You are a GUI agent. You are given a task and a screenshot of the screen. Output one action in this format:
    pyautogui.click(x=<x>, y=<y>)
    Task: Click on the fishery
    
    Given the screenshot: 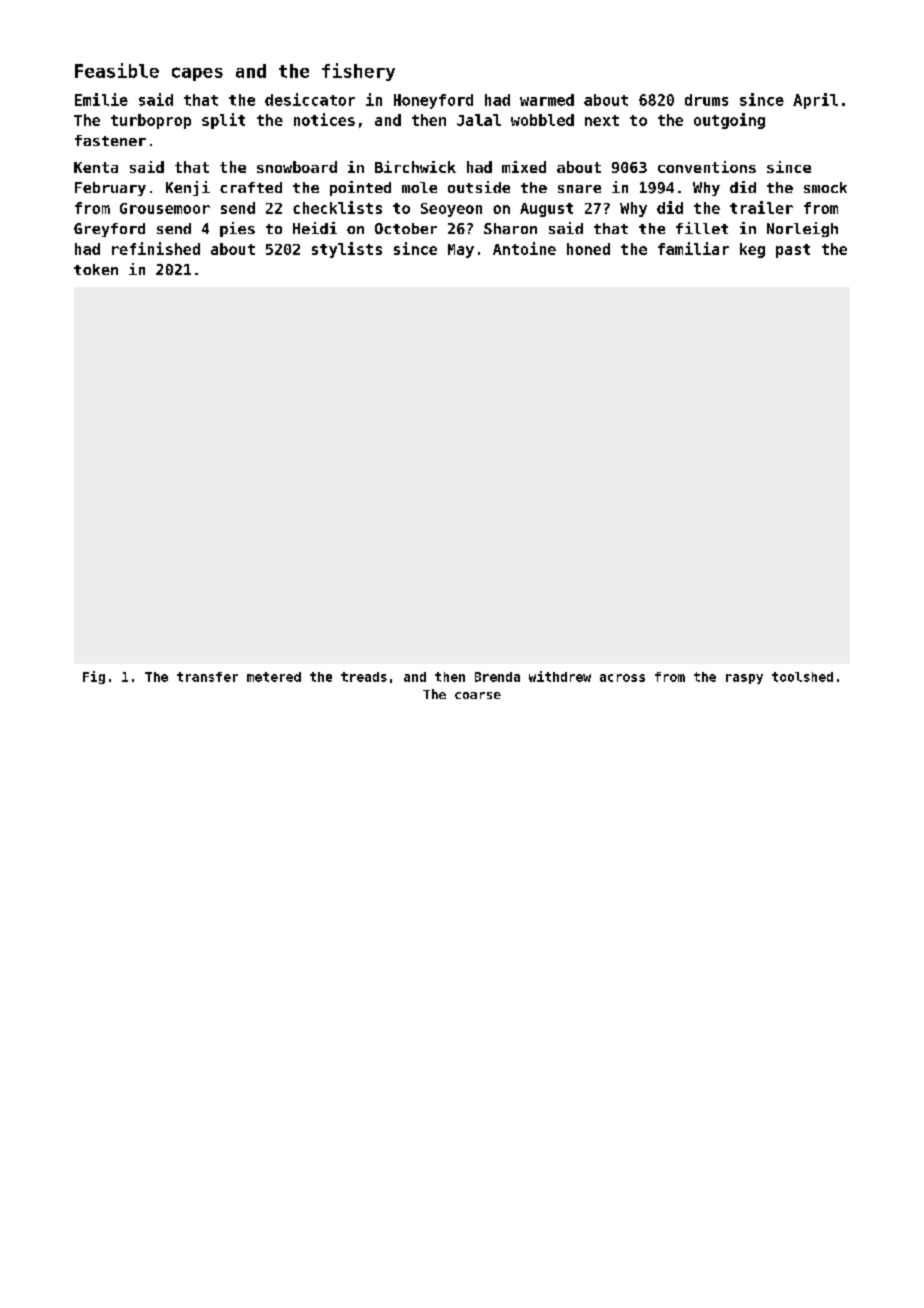 What is the action you would take?
    pyautogui.click(x=358, y=72)
